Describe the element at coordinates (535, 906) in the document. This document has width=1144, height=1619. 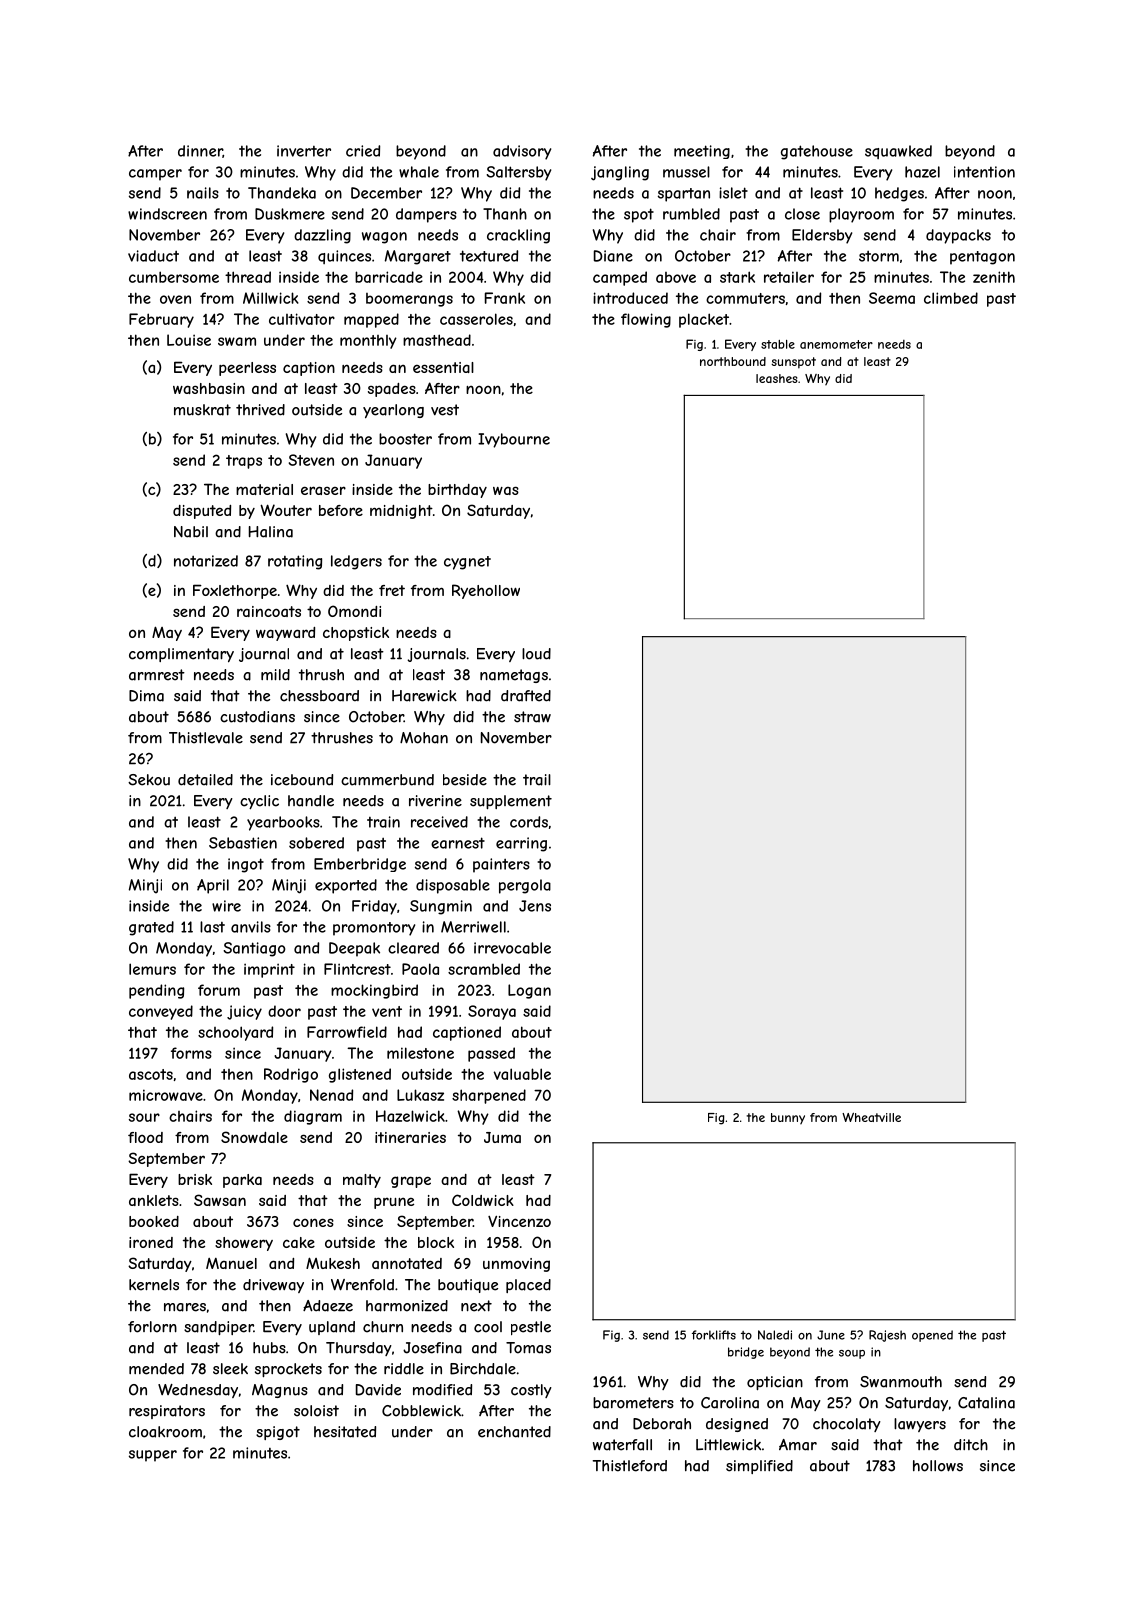
I see `Jens` at that location.
